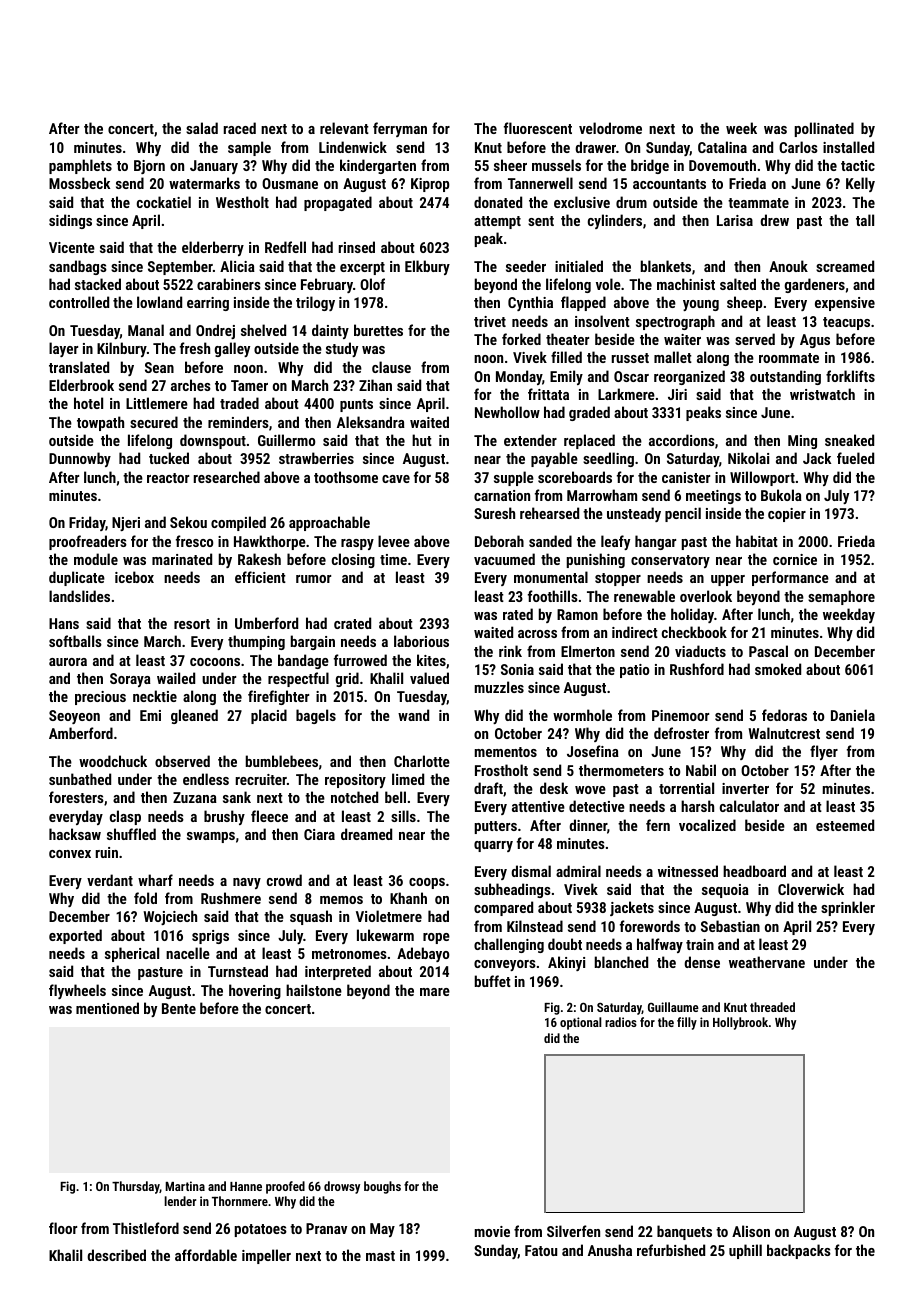  What do you see at coordinates (526, 266) in the document?
I see `seeder` at bounding box center [526, 266].
